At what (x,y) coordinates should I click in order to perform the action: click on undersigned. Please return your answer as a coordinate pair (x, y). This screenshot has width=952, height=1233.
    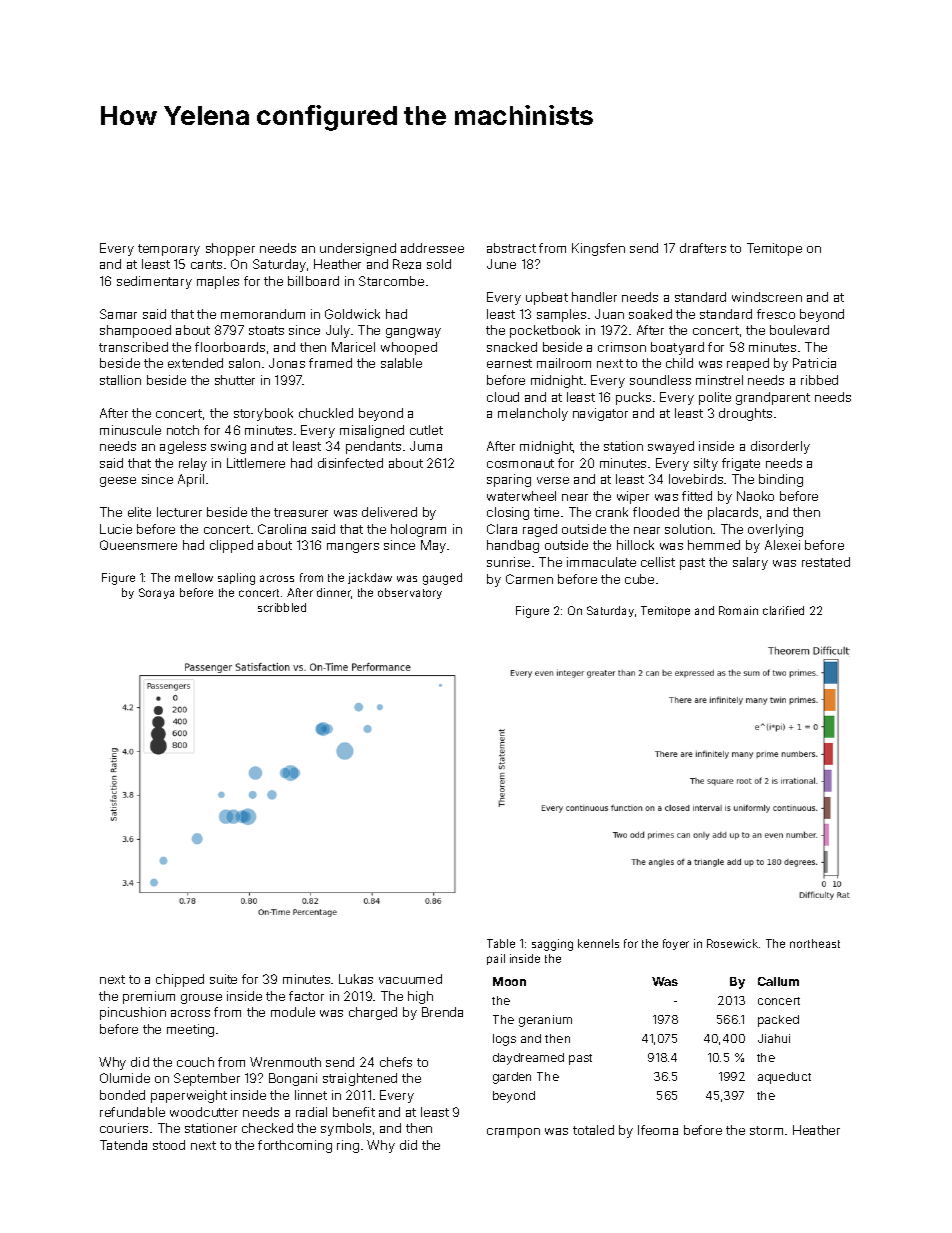
    Looking at the image, I should click on (358, 249).
